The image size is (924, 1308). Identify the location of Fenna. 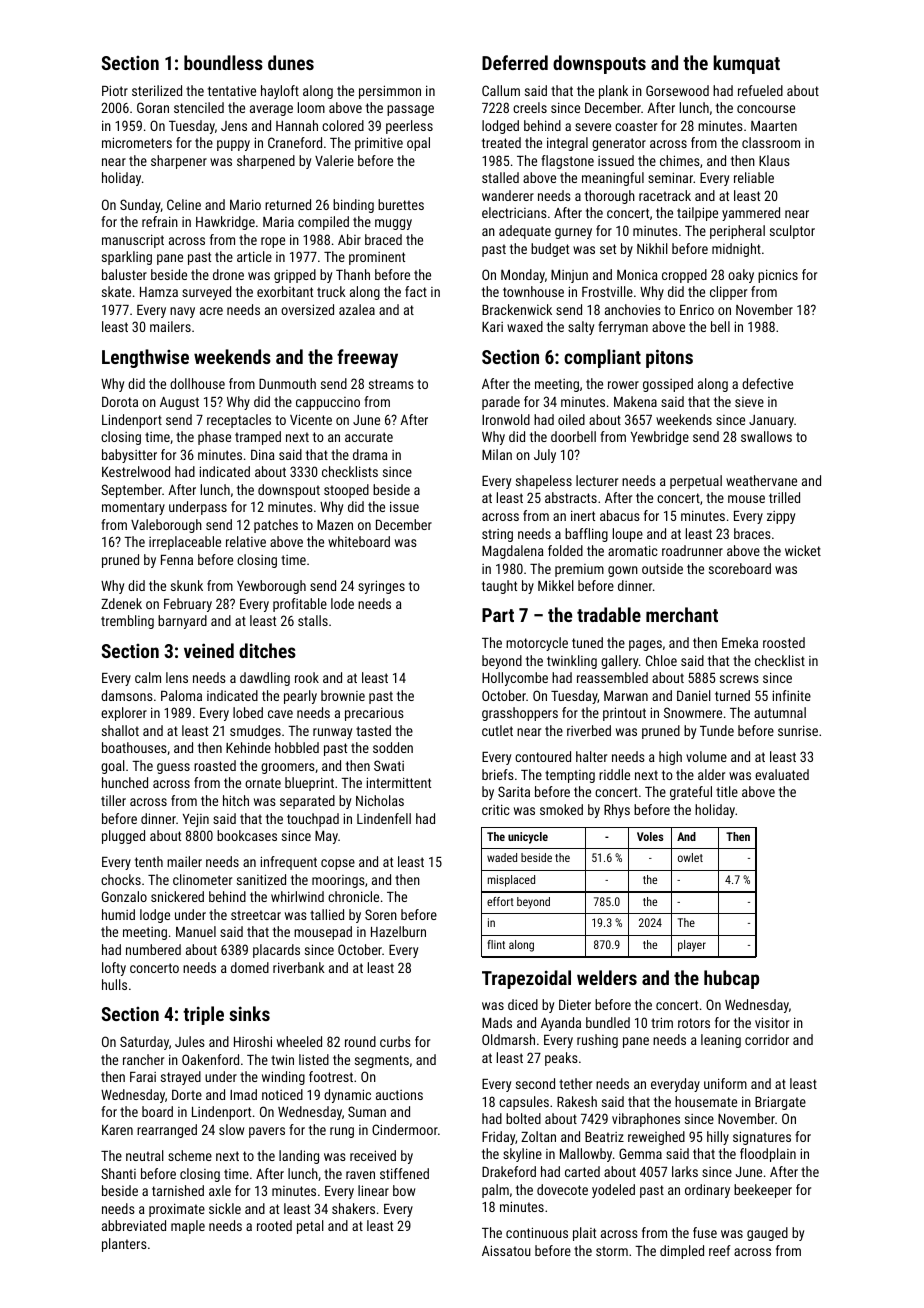
(177, 560).
